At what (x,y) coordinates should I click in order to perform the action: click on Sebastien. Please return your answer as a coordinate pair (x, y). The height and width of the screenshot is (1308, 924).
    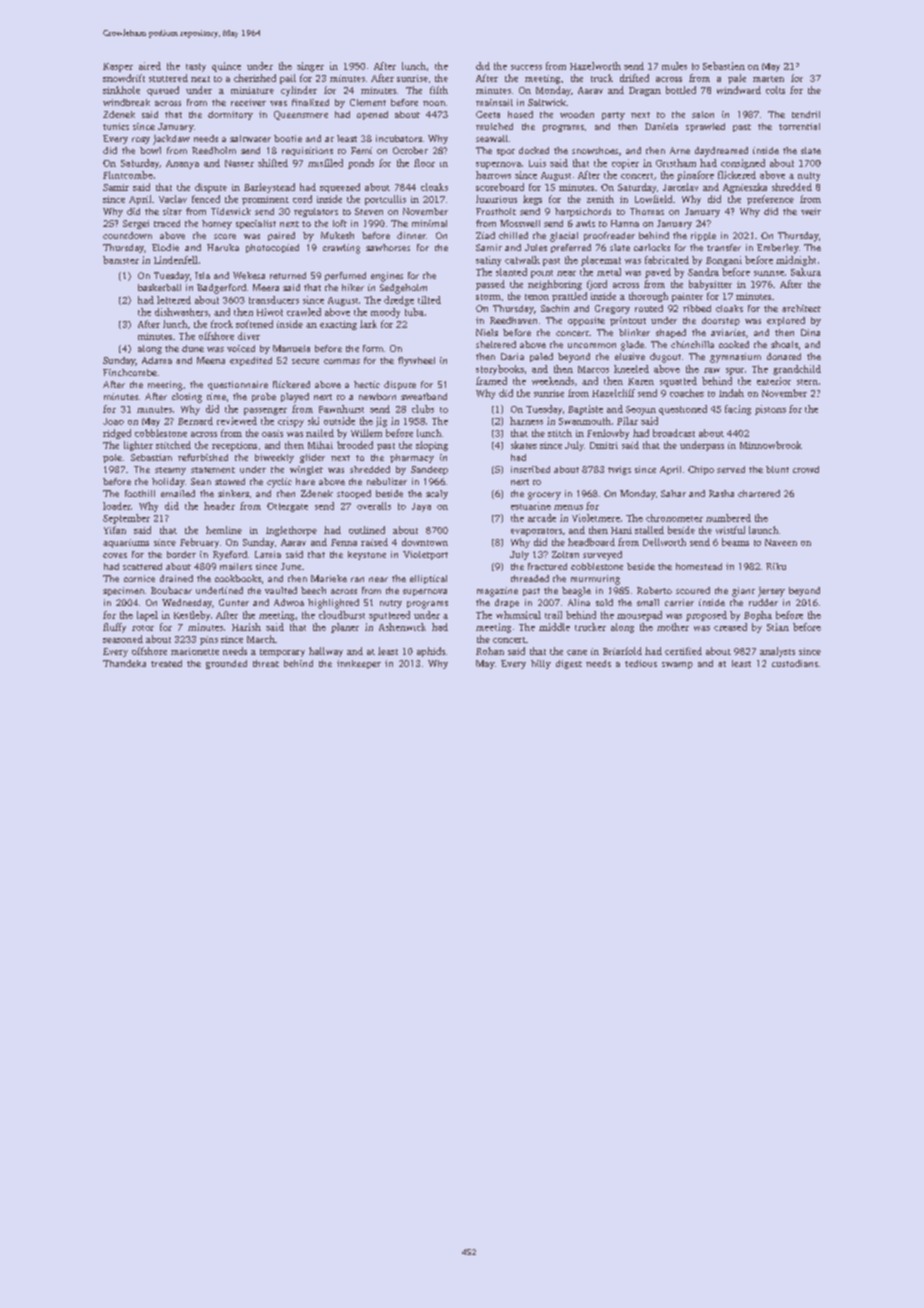
    Looking at the image, I should click on (724, 66).
